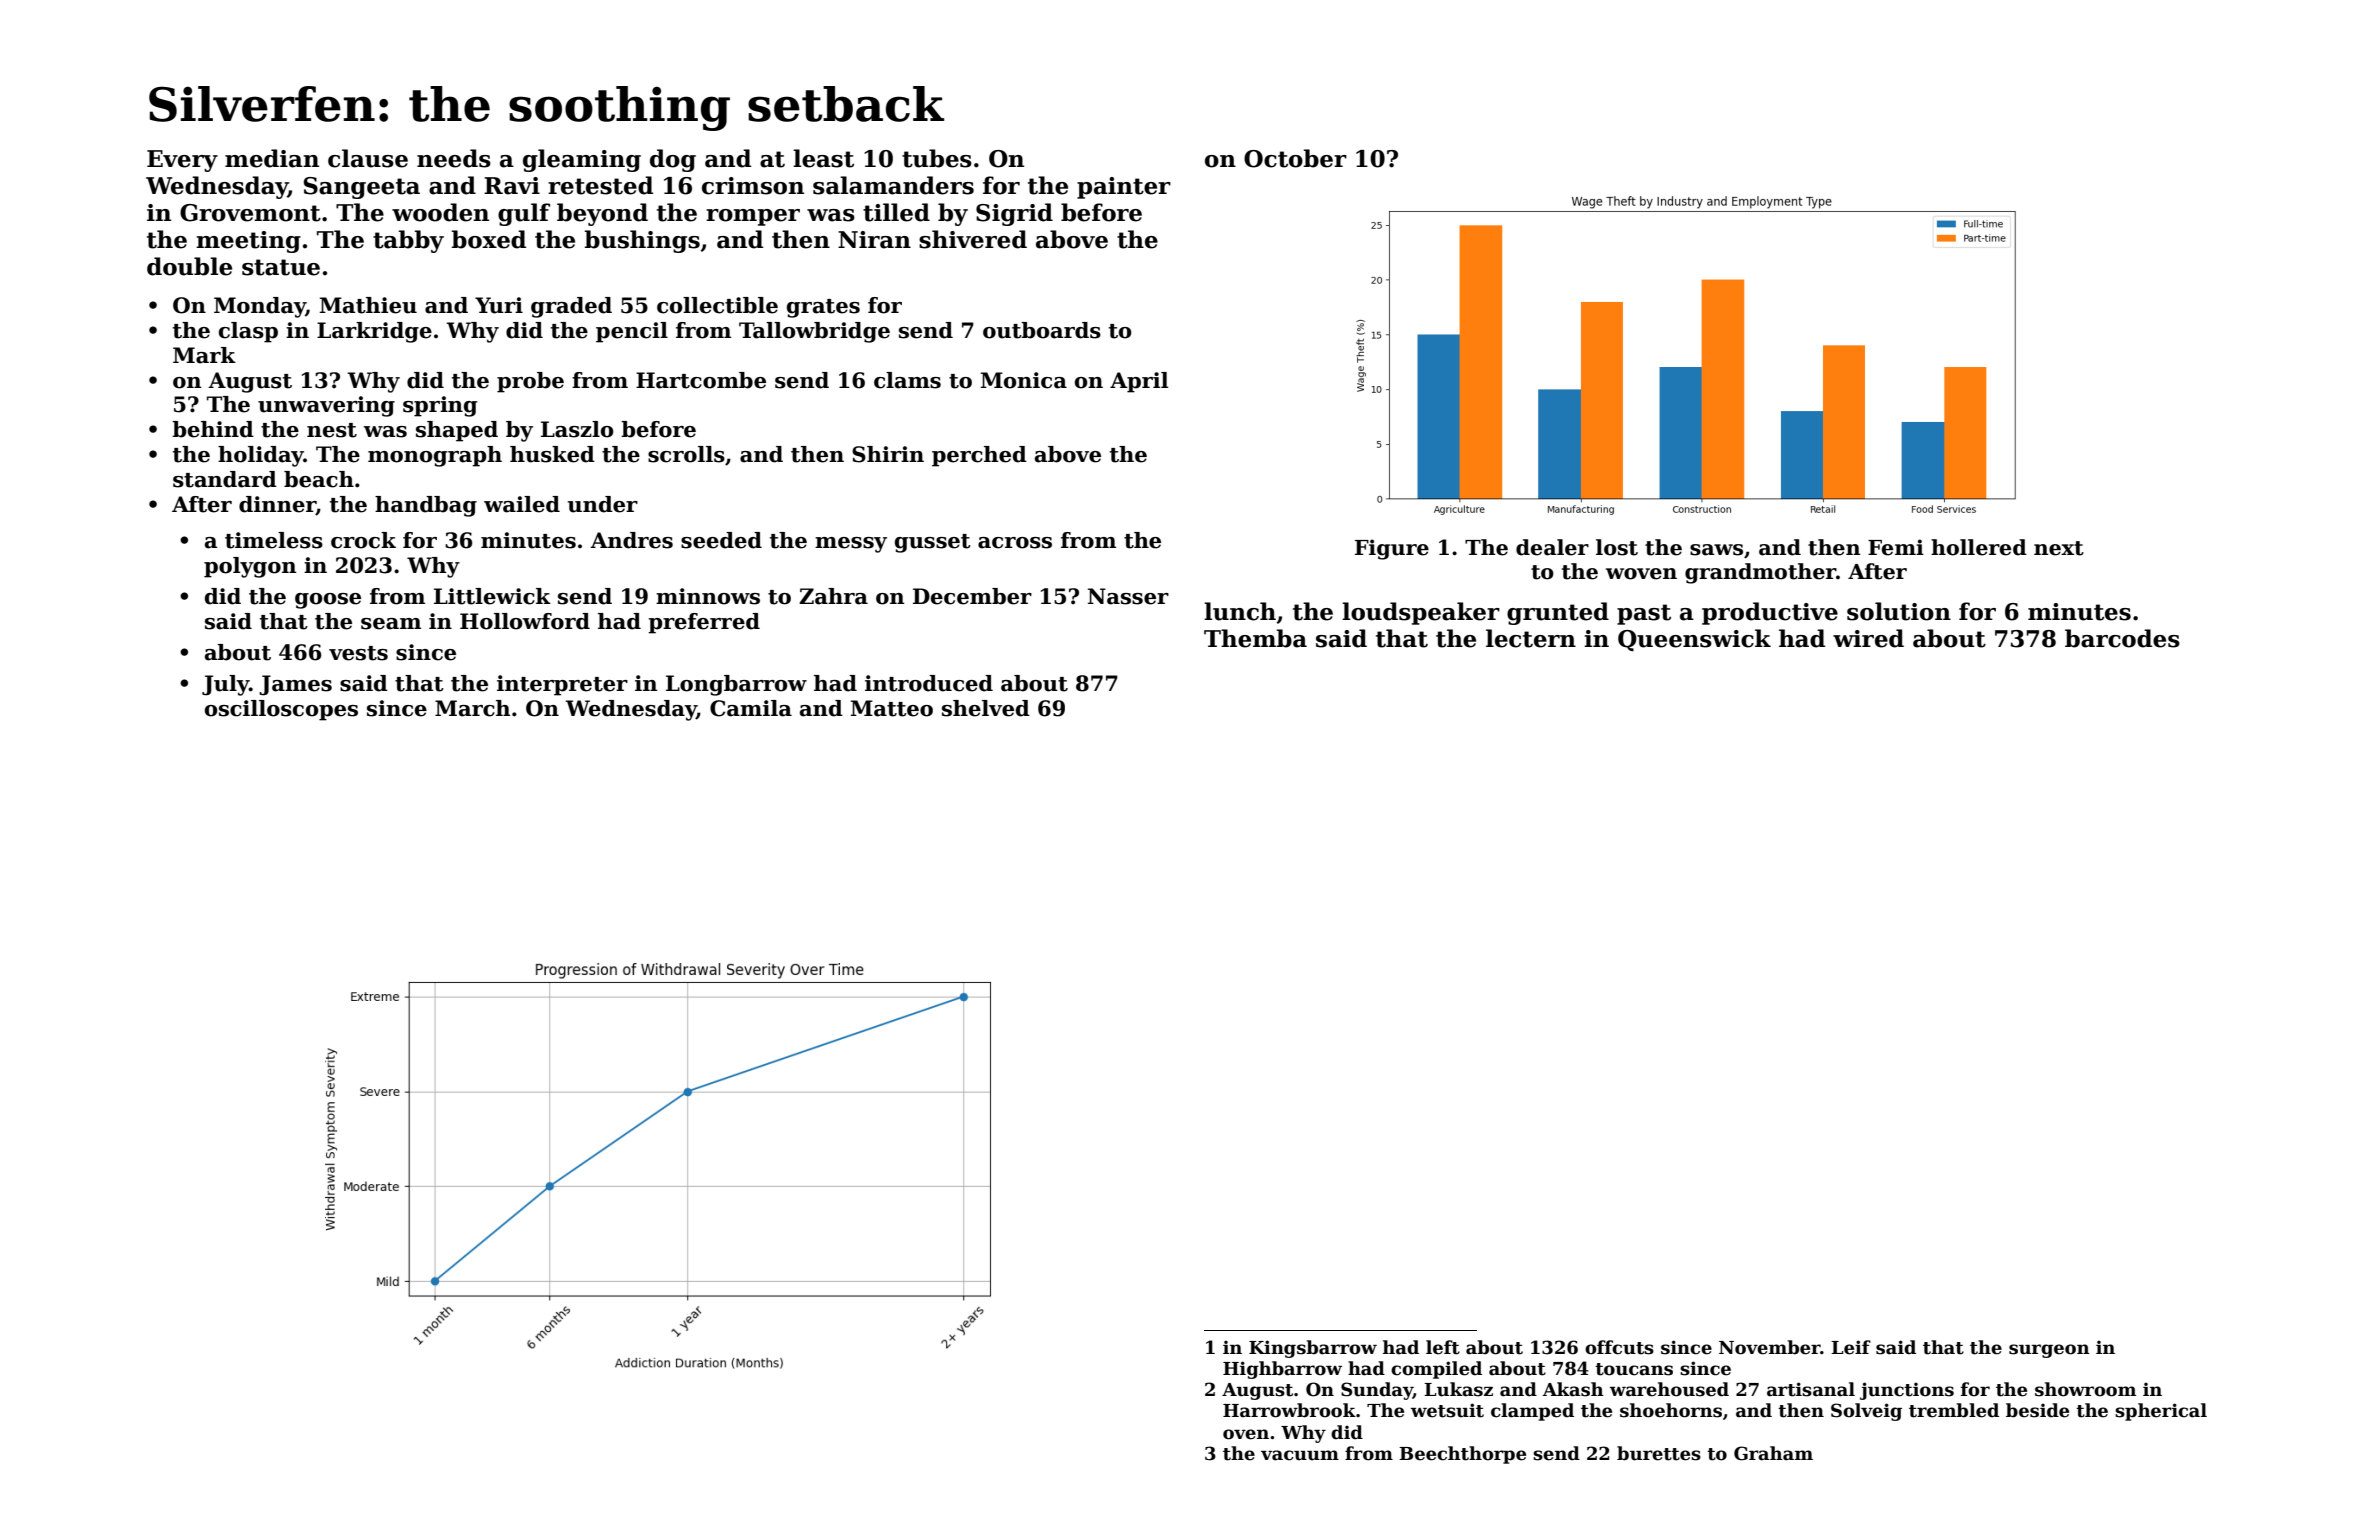  I want to click on Harrowbrook, so click(1289, 1410).
